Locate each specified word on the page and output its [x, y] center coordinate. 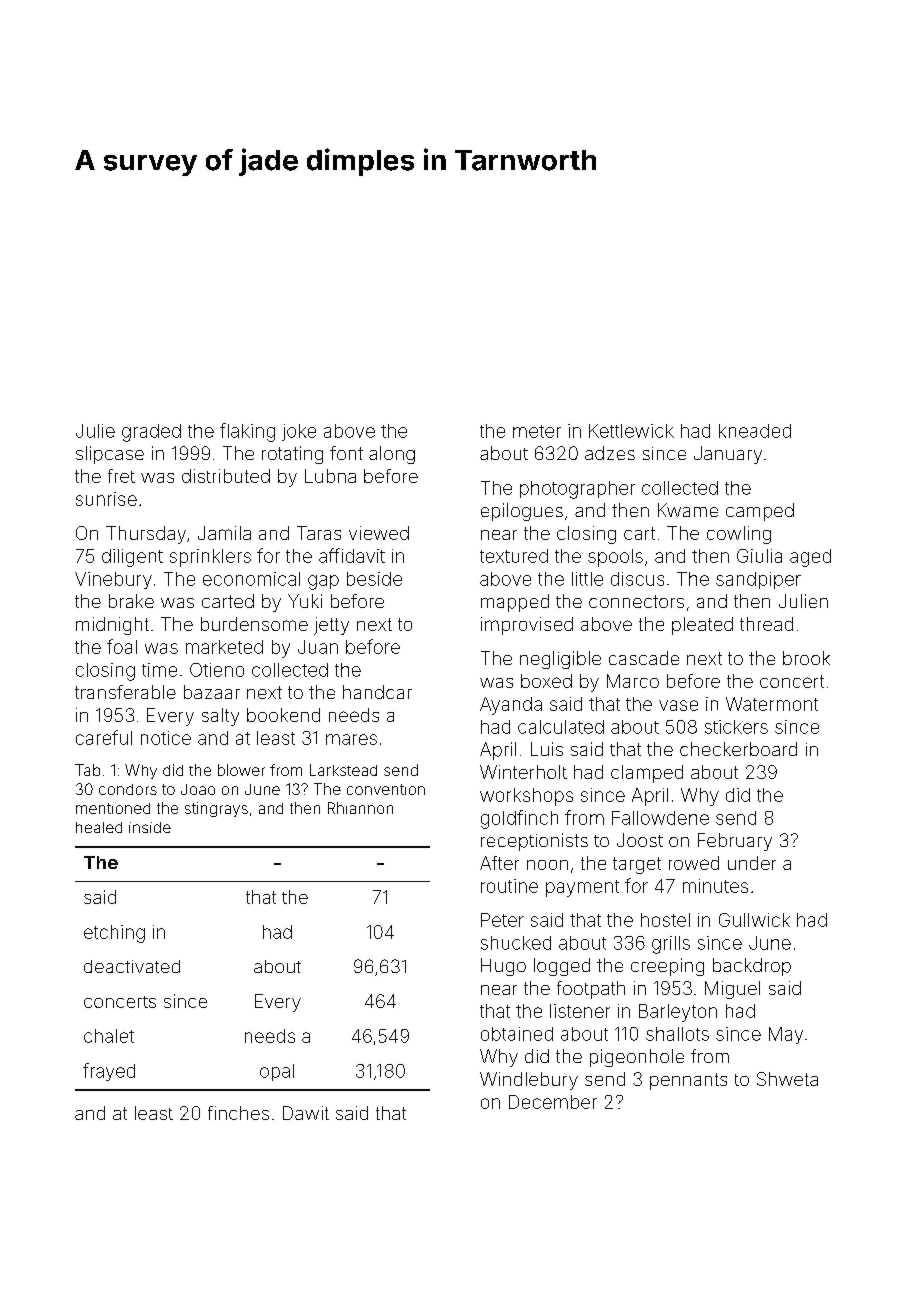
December [553, 1102]
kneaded [755, 431]
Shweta [787, 1079]
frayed [109, 1072]
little [587, 579]
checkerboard [738, 749]
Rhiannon [360, 808]
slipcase [110, 455]
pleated [702, 626]
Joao [198, 789]
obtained [517, 1034]
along [392, 455]
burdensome [254, 624]
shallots [677, 1034]
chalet [109, 1036]
